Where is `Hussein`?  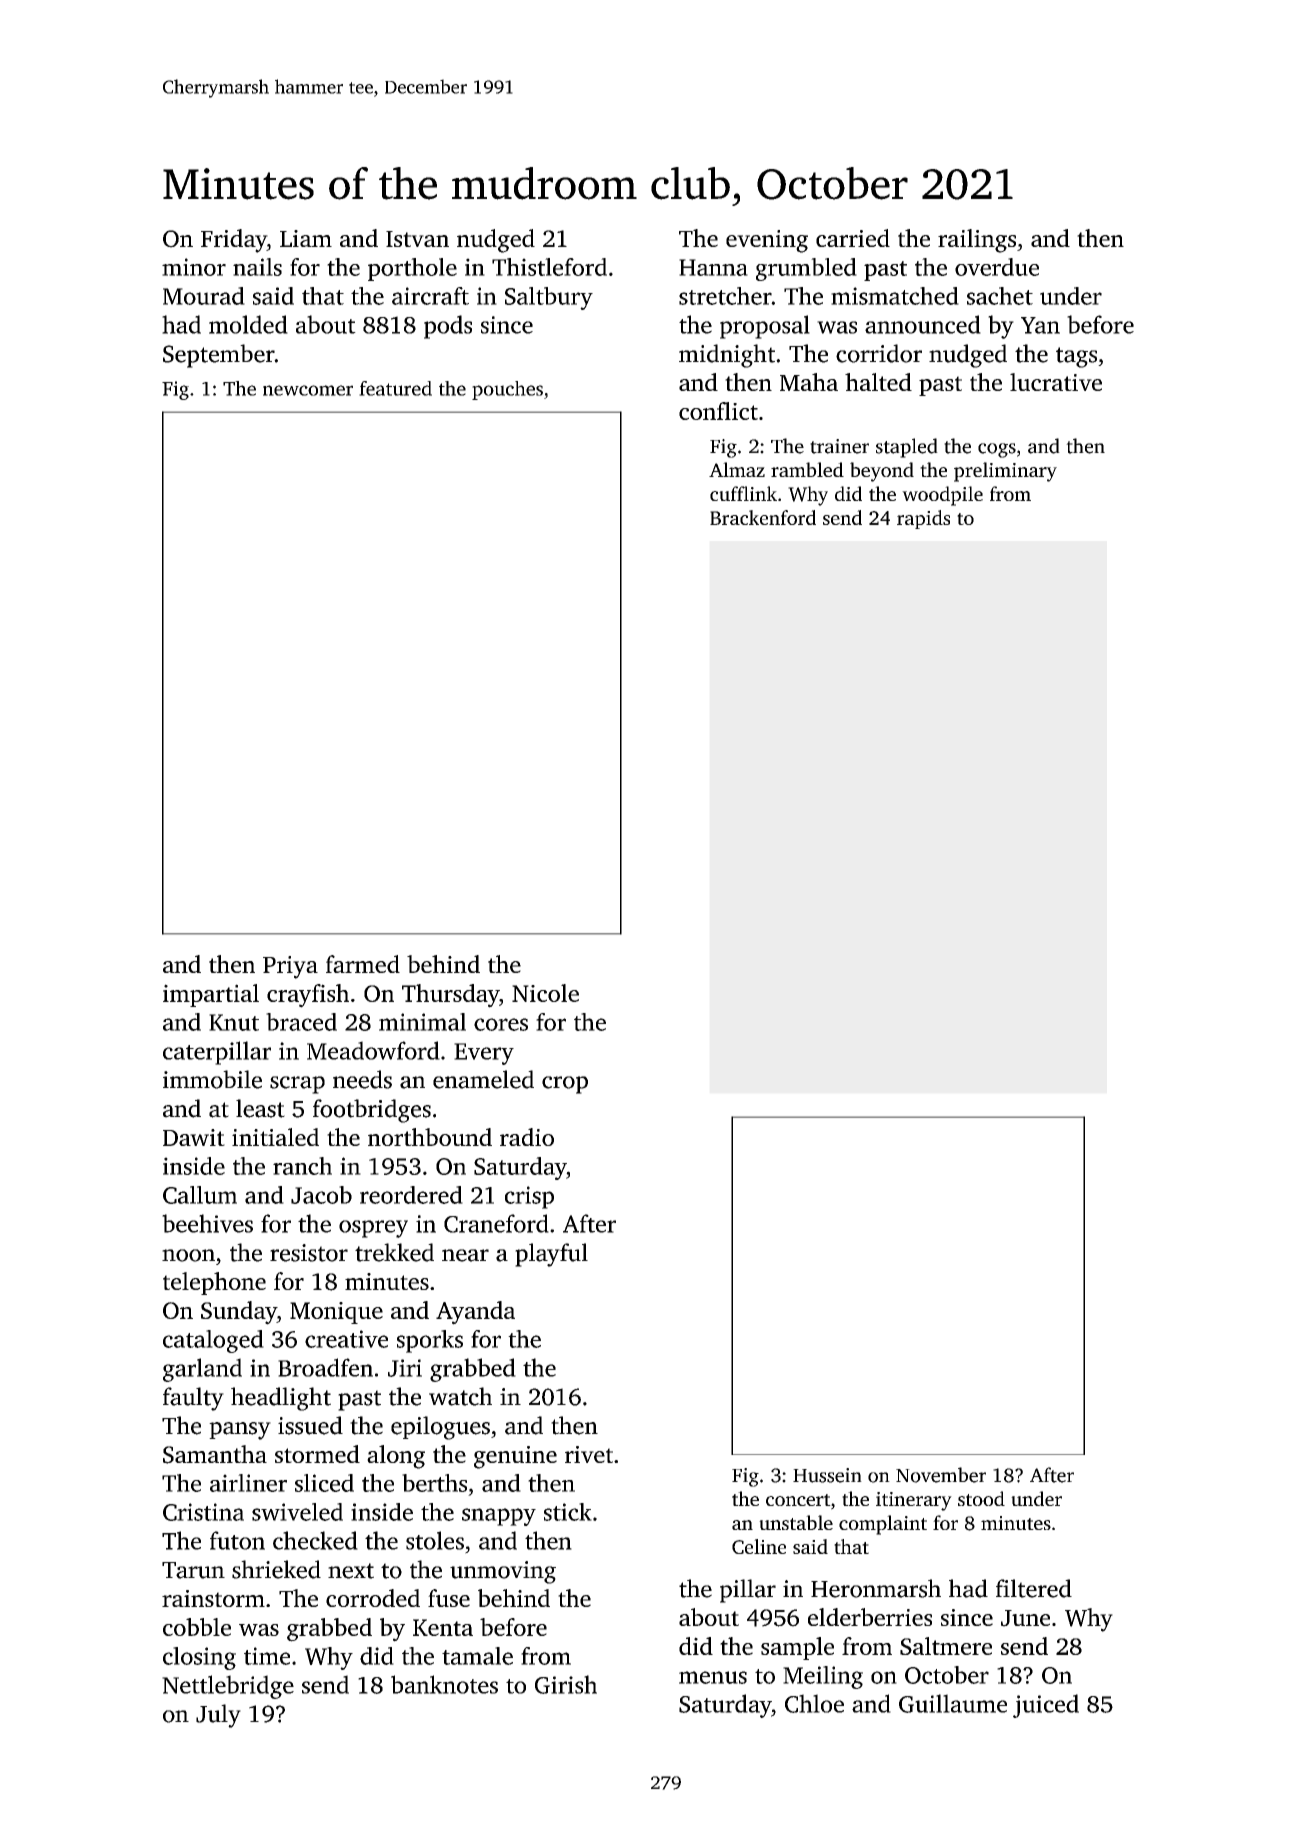 Hussein is located at coordinates (827, 1475).
